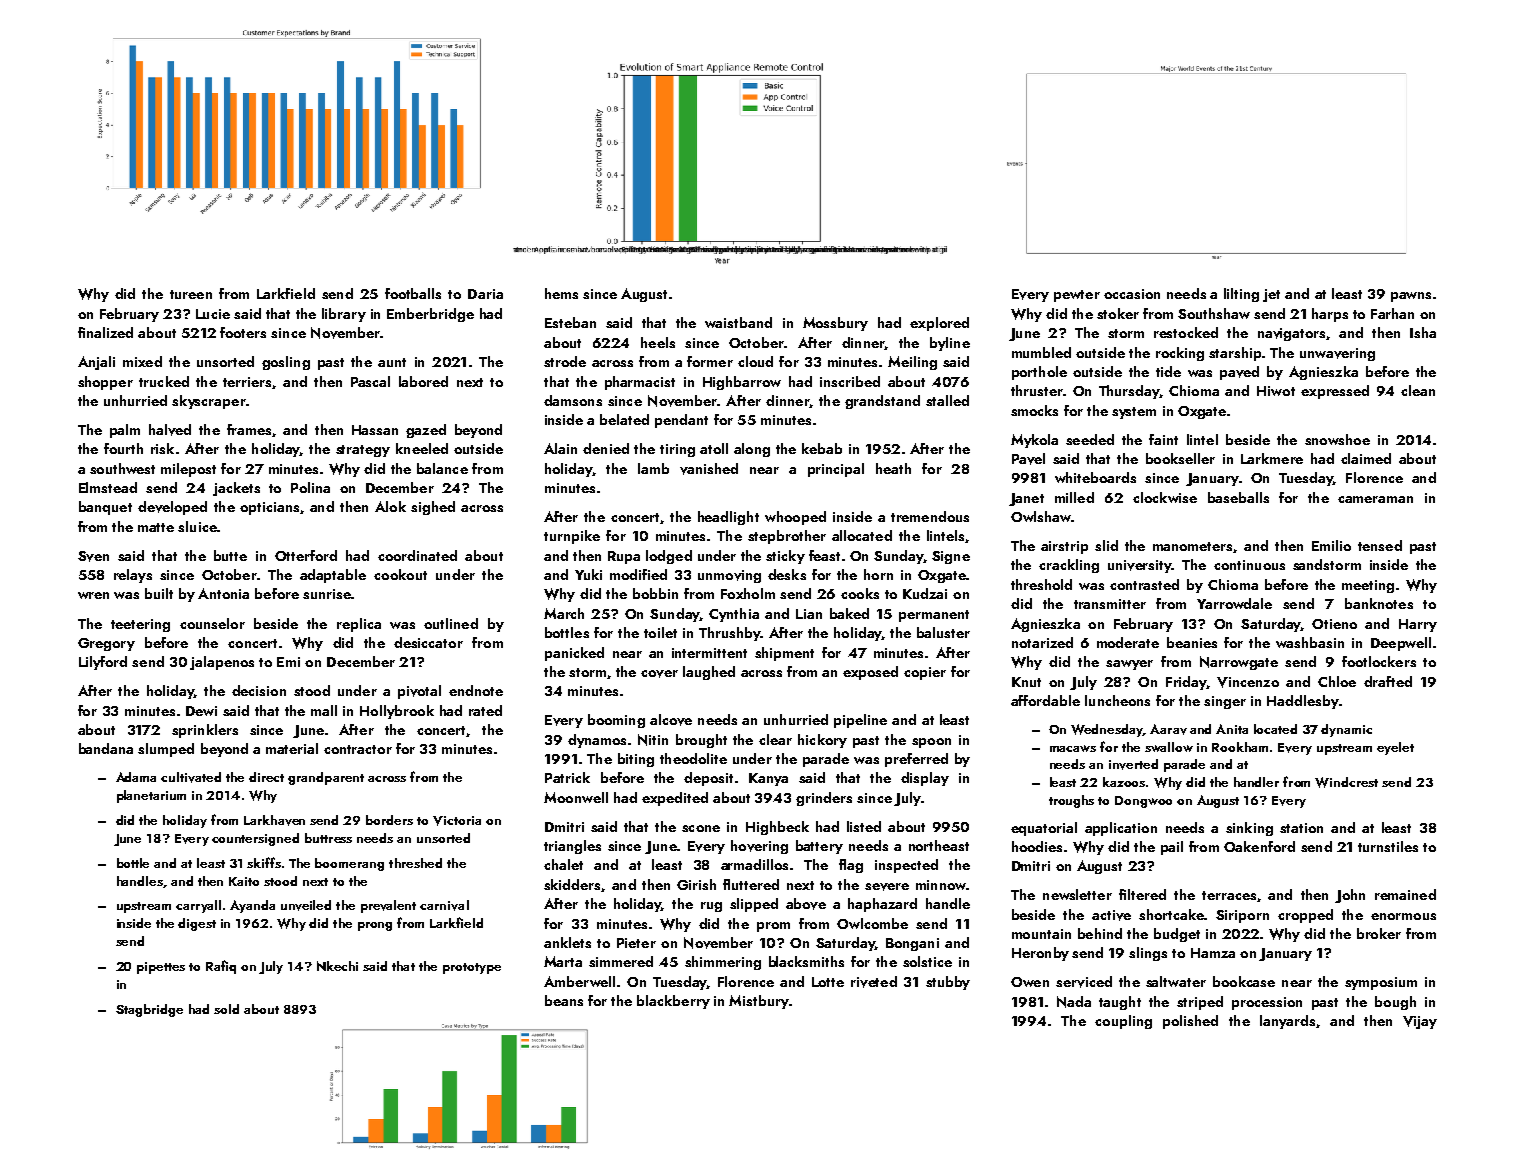  Describe the element at coordinates (142, 361) in the page. I see `mixed` at that location.
